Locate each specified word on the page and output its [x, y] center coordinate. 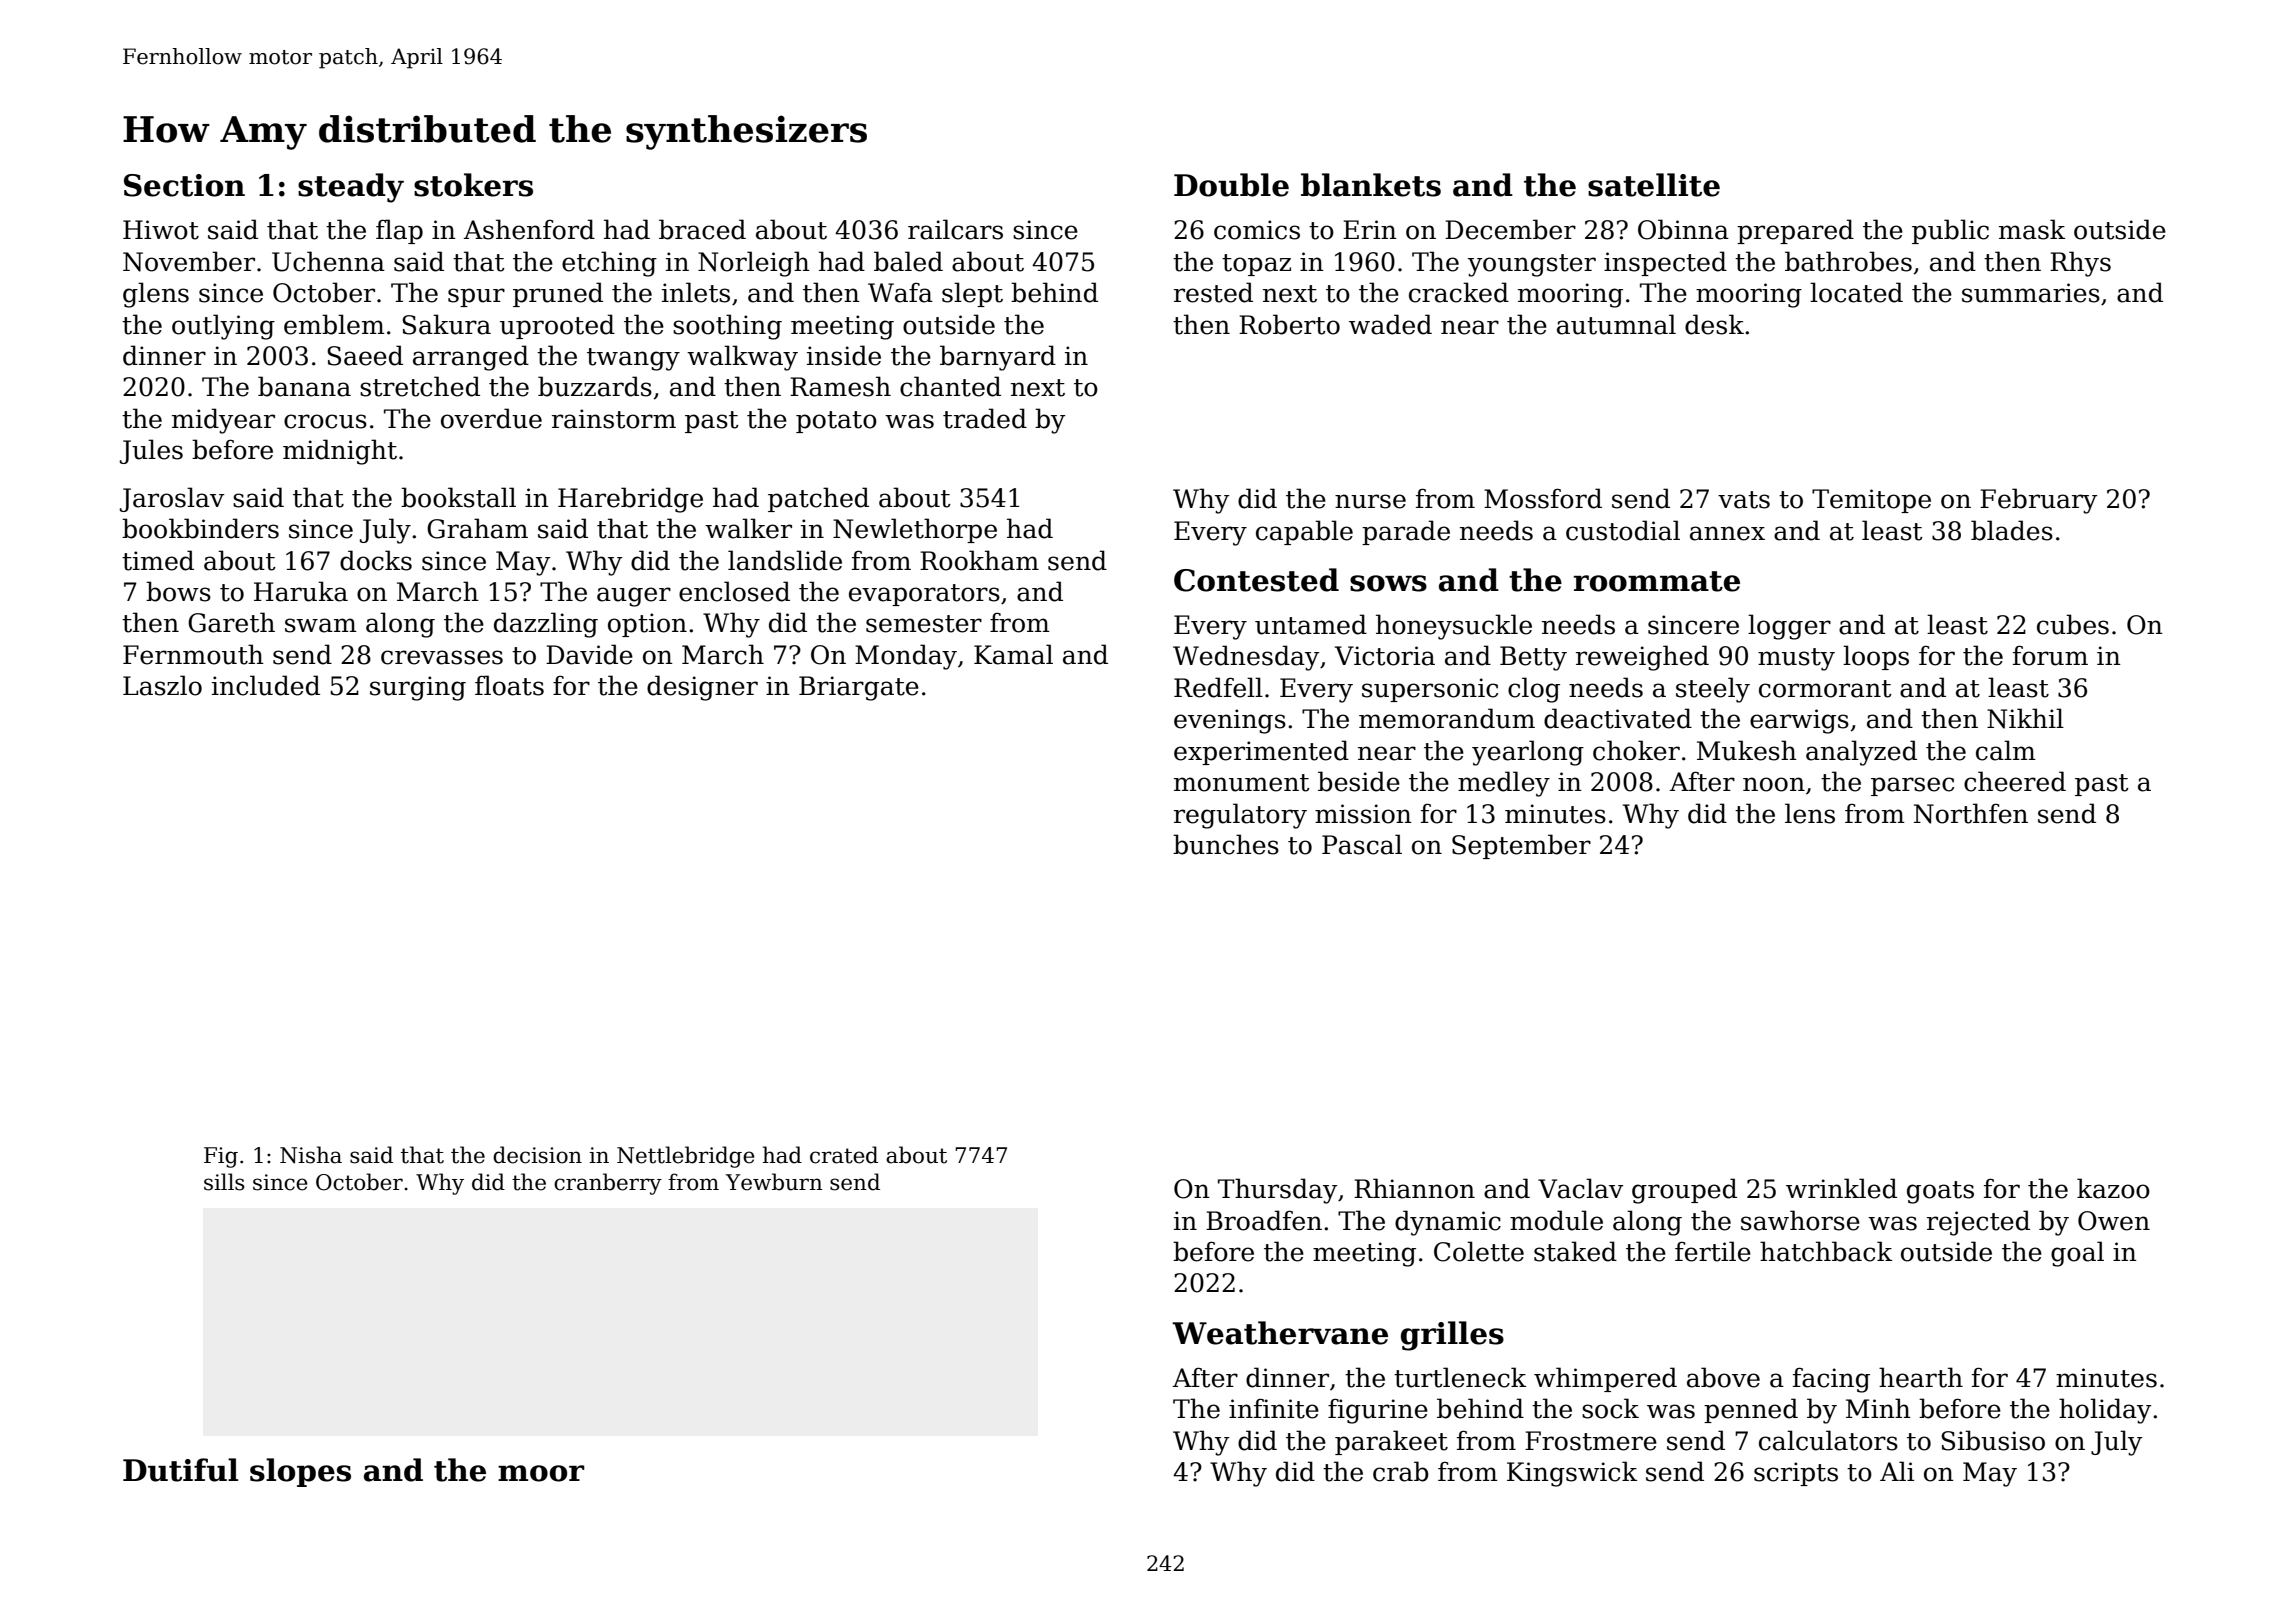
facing [1831, 1380]
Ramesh [840, 386]
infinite [1274, 1408]
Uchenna [328, 261]
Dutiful [180, 1470]
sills [224, 1182]
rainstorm [614, 419]
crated [844, 1155]
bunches [1226, 844]
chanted [950, 386]
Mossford [1543, 498]
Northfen [1971, 813]
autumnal [1616, 324]
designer [702, 688]
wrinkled [1841, 1188]
